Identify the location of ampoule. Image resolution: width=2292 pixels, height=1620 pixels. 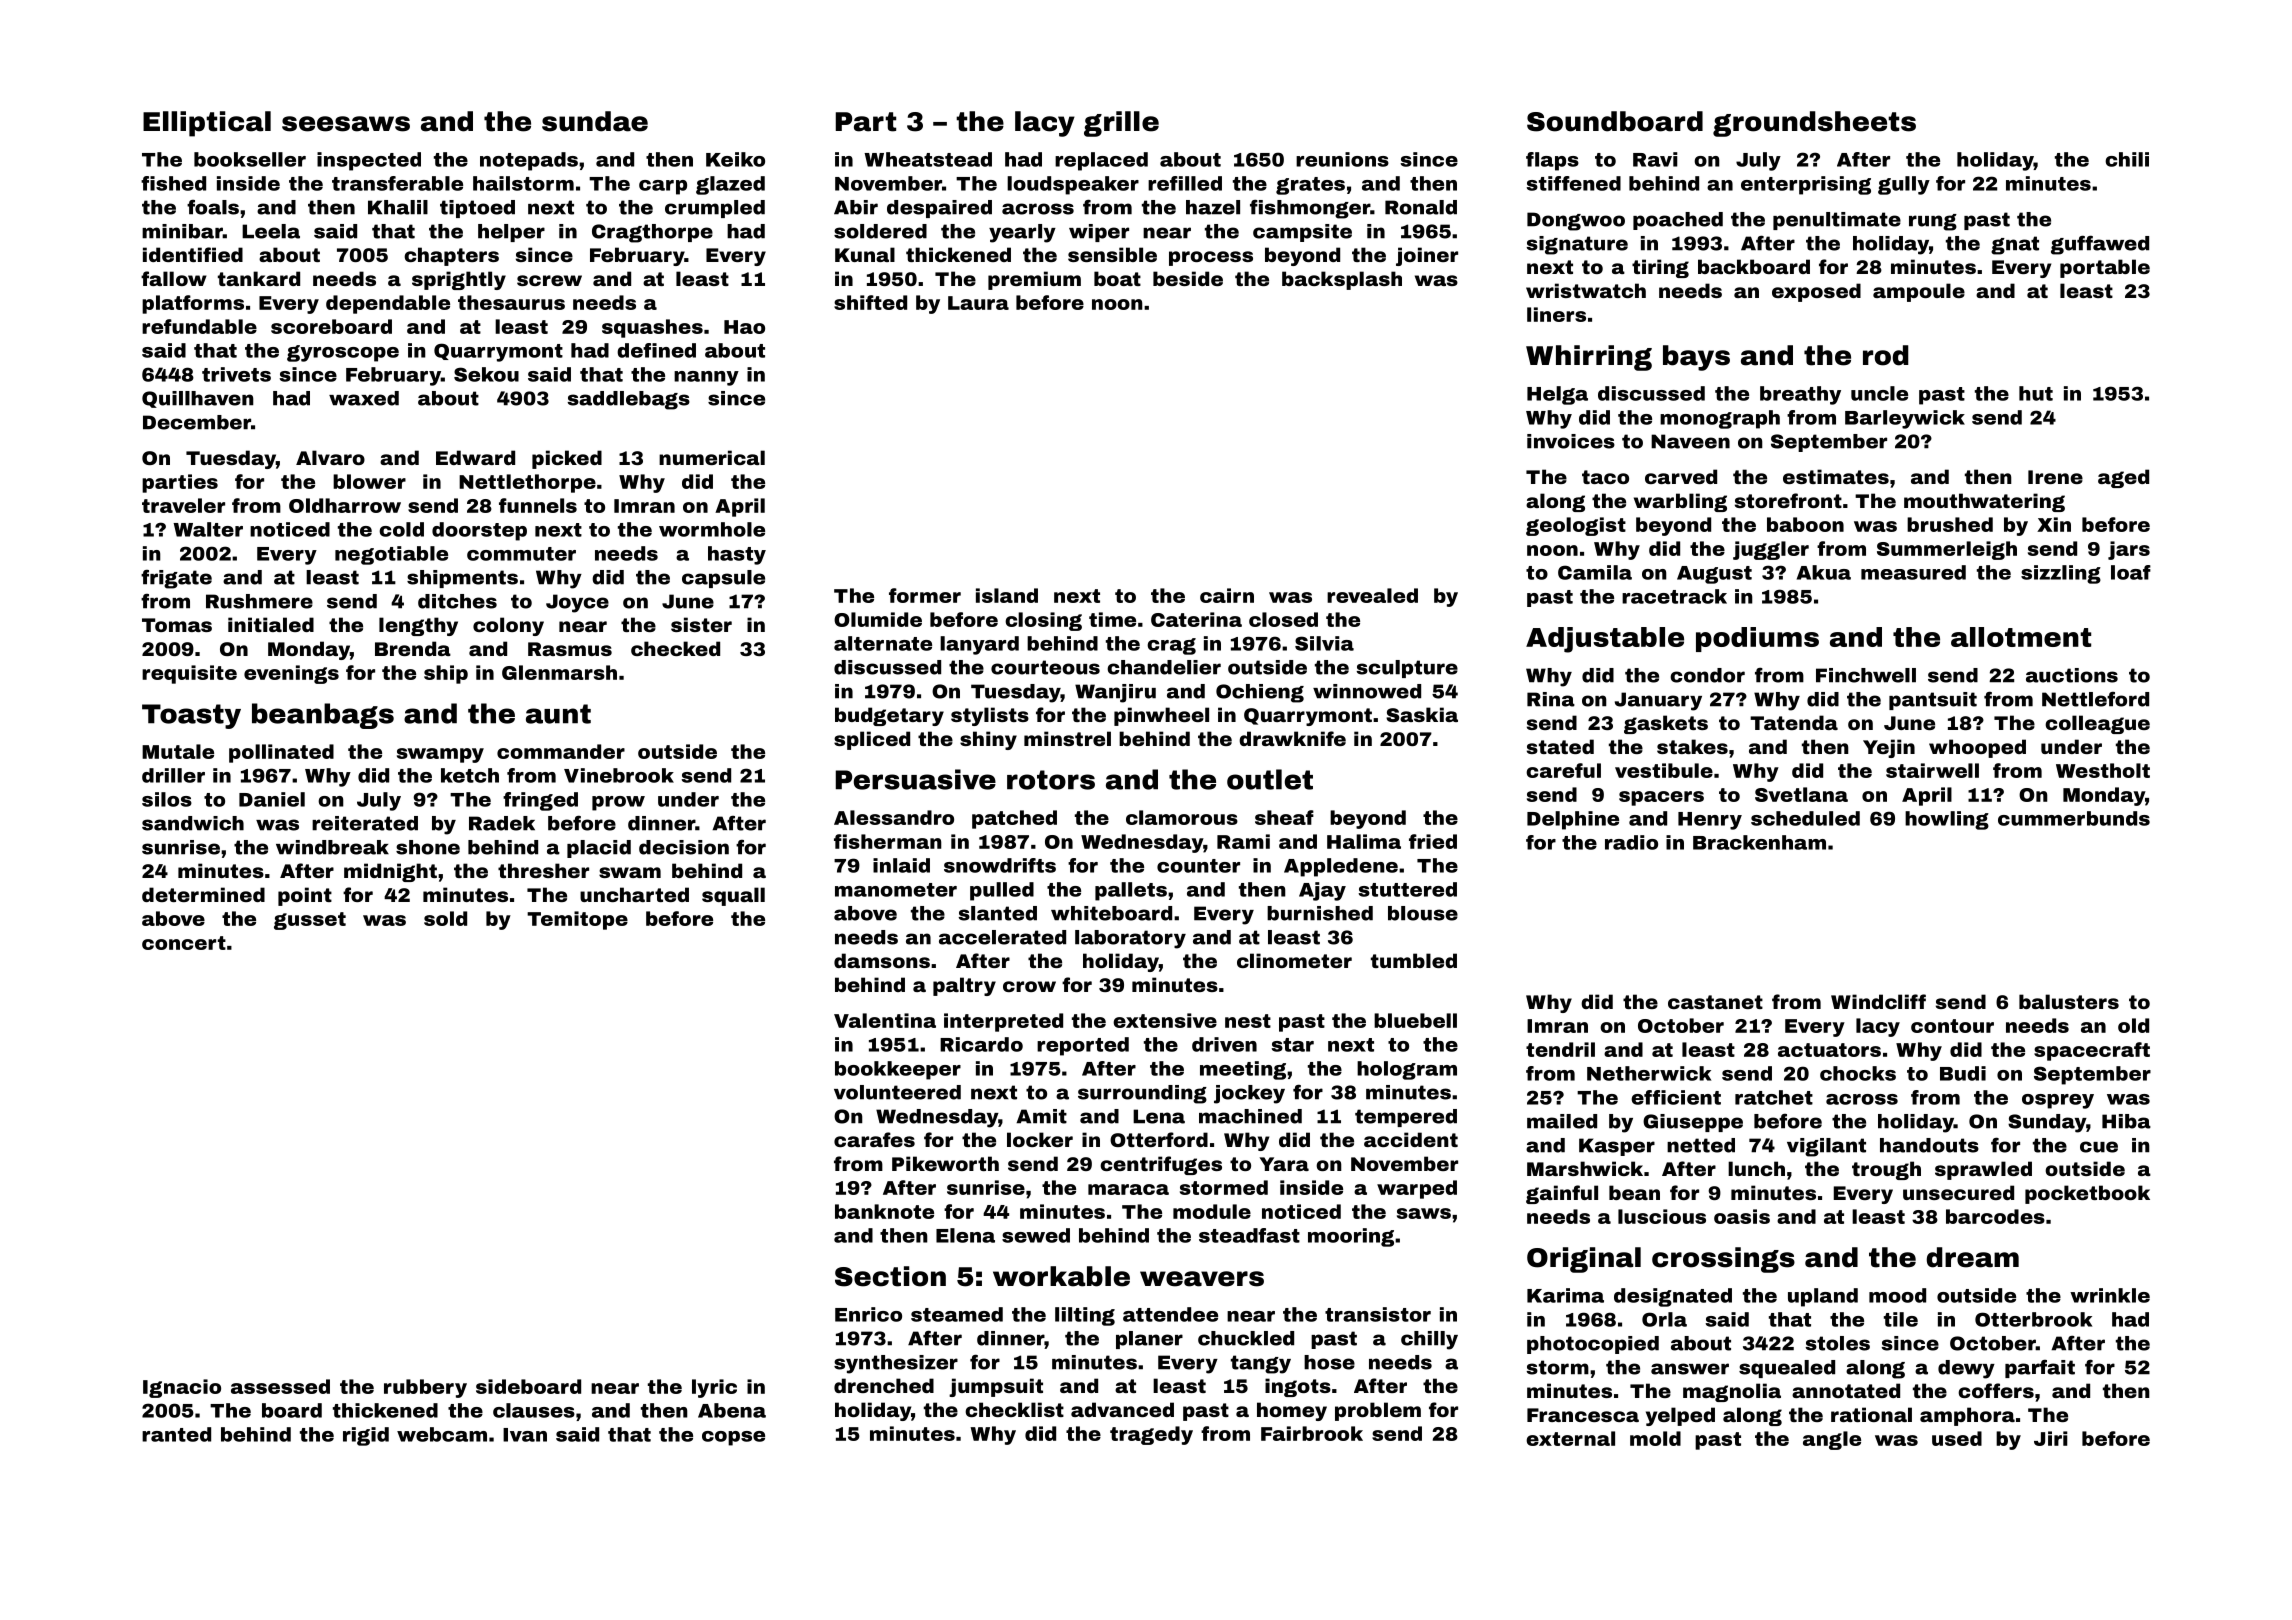
(1919, 292).
